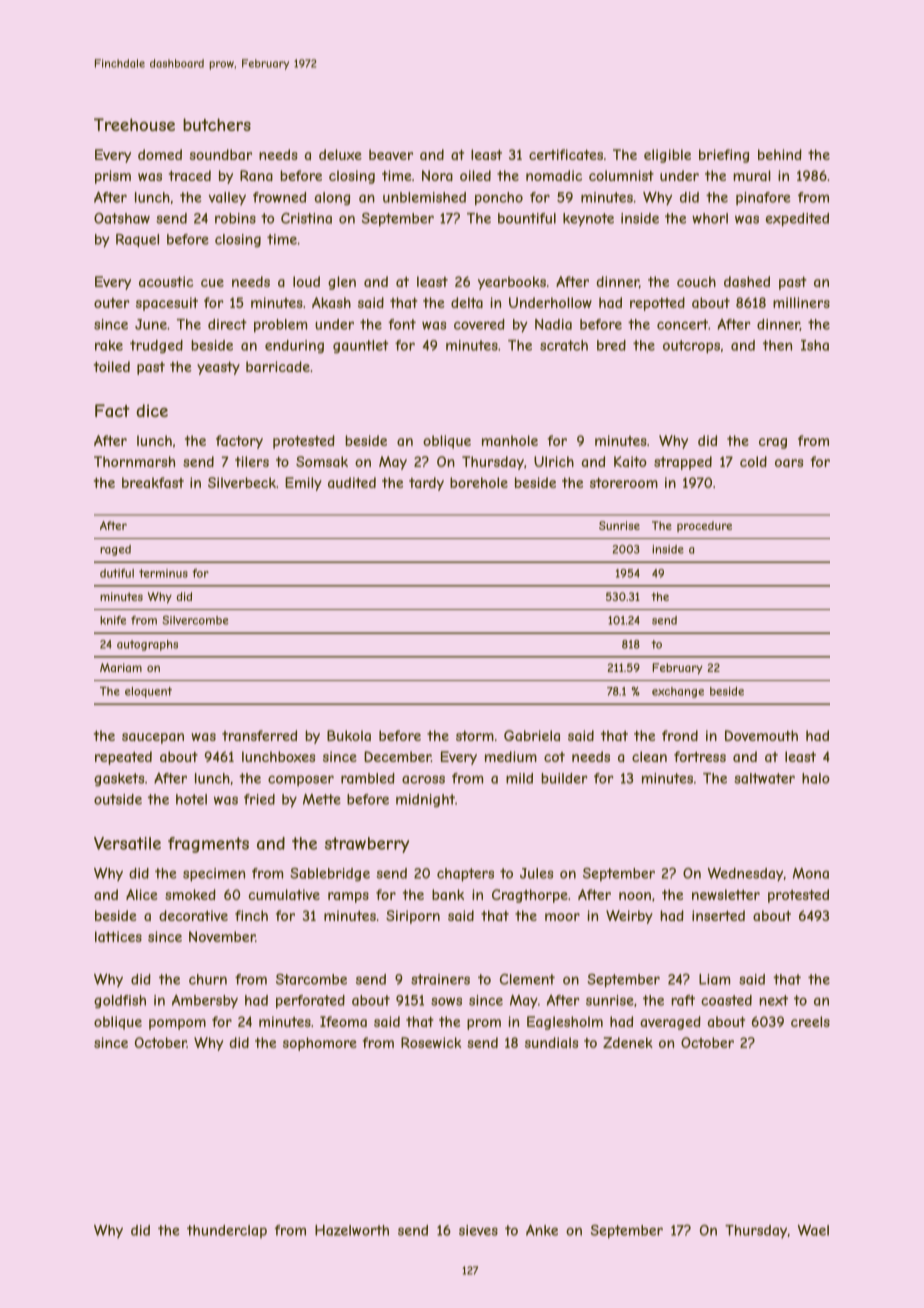 This screenshot has height=1308, width=924. What do you see at coordinates (113, 620) in the screenshot?
I see `knife` at bounding box center [113, 620].
